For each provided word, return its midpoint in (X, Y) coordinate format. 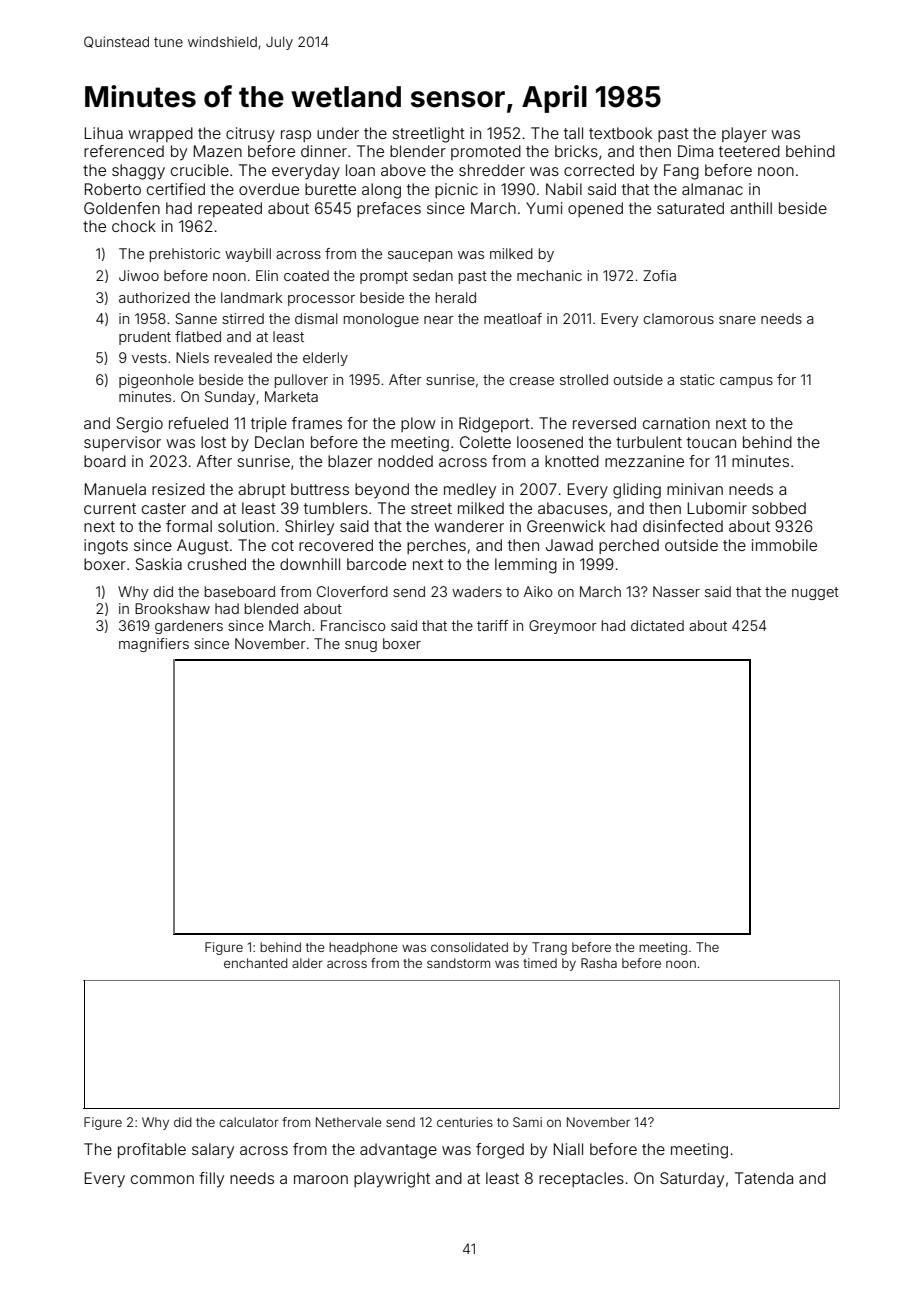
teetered (749, 151)
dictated (657, 625)
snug (361, 646)
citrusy (250, 135)
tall (573, 133)
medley (470, 491)
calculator (249, 1122)
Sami (527, 1122)
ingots (106, 547)
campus (746, 382)
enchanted (256, 963)
